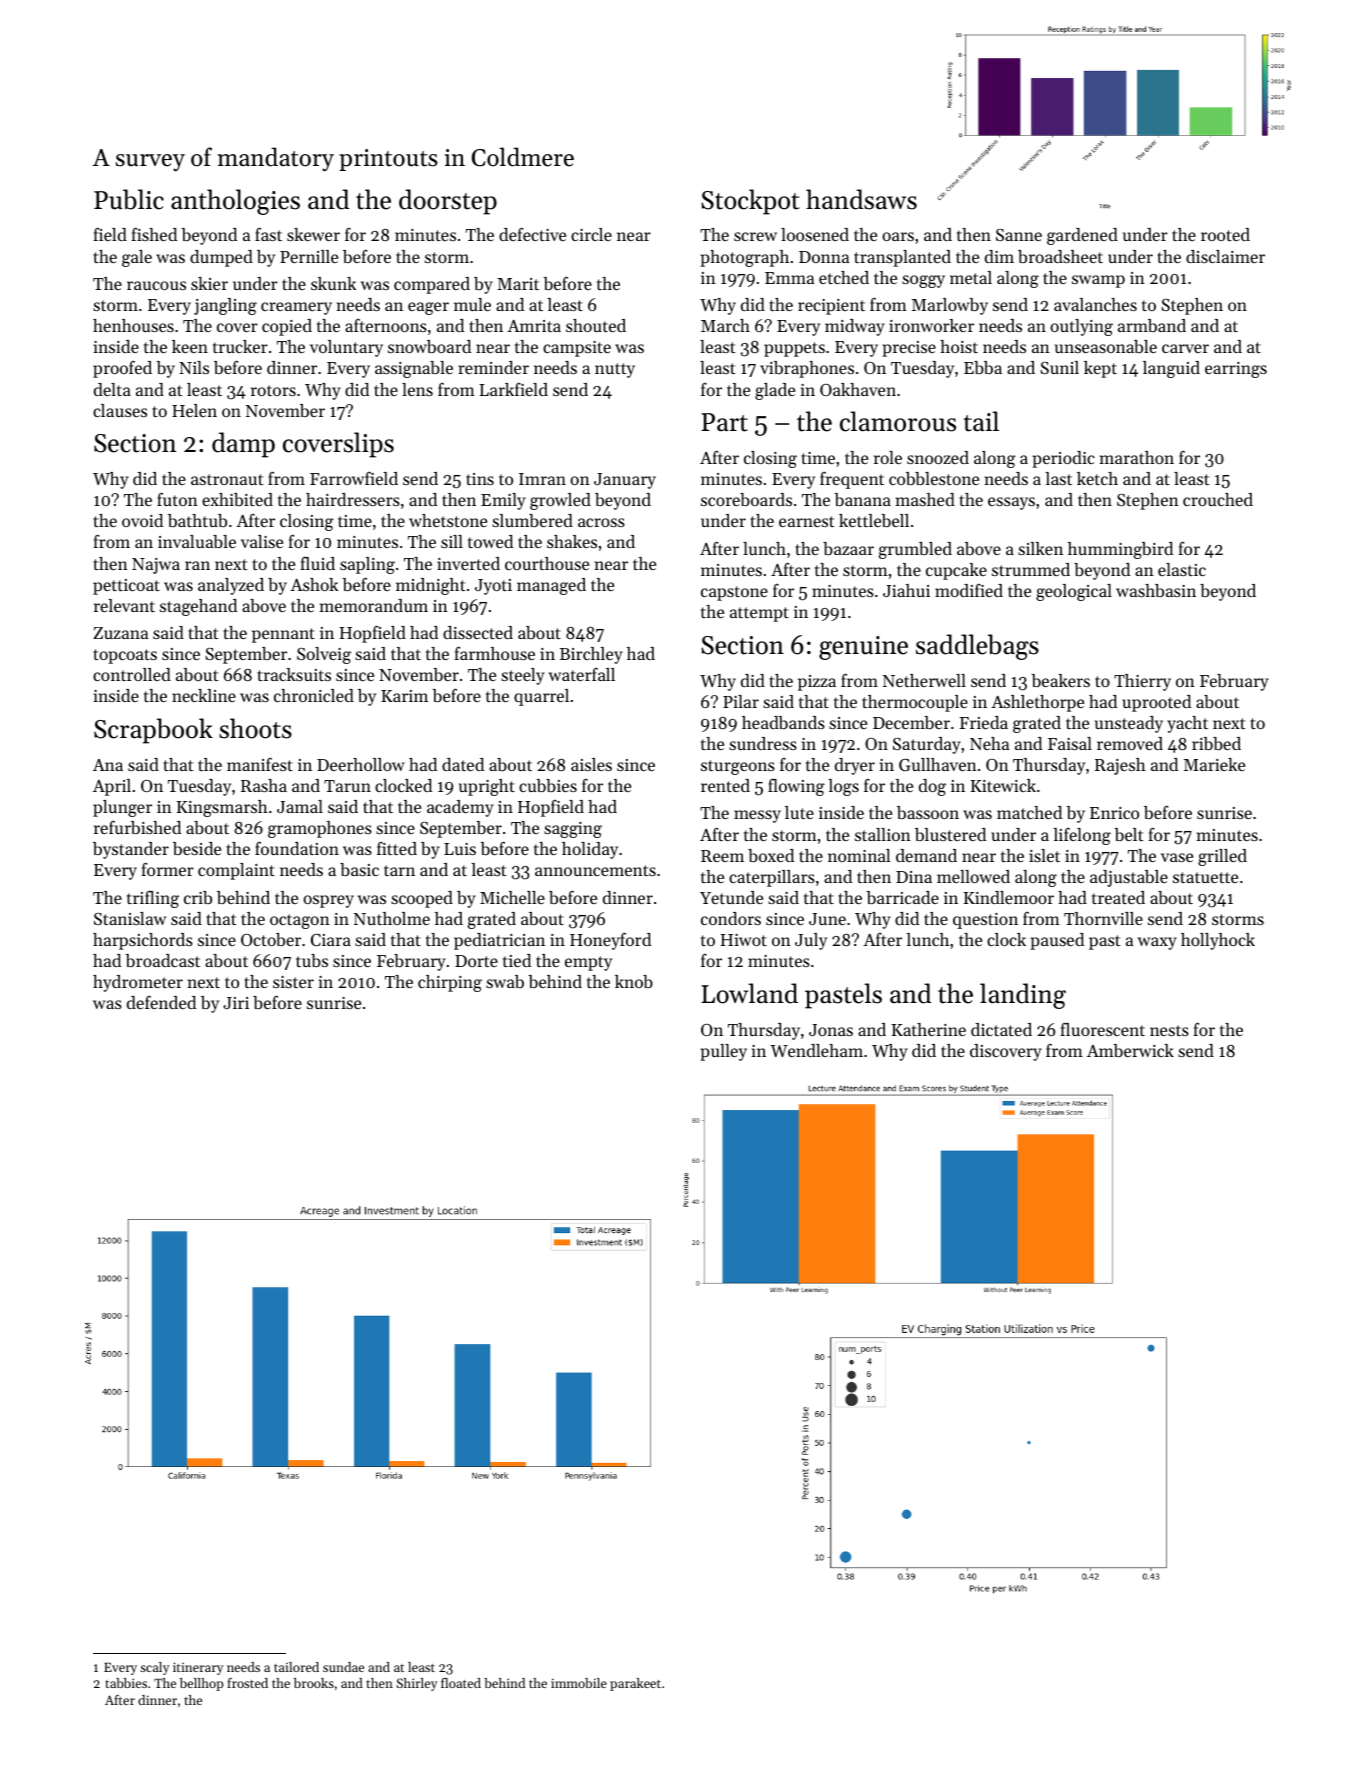 The width and height of the page is (1366, 1768). Describe the element at coordinates (783, 722) in the page. I see `headbands` at that location.
